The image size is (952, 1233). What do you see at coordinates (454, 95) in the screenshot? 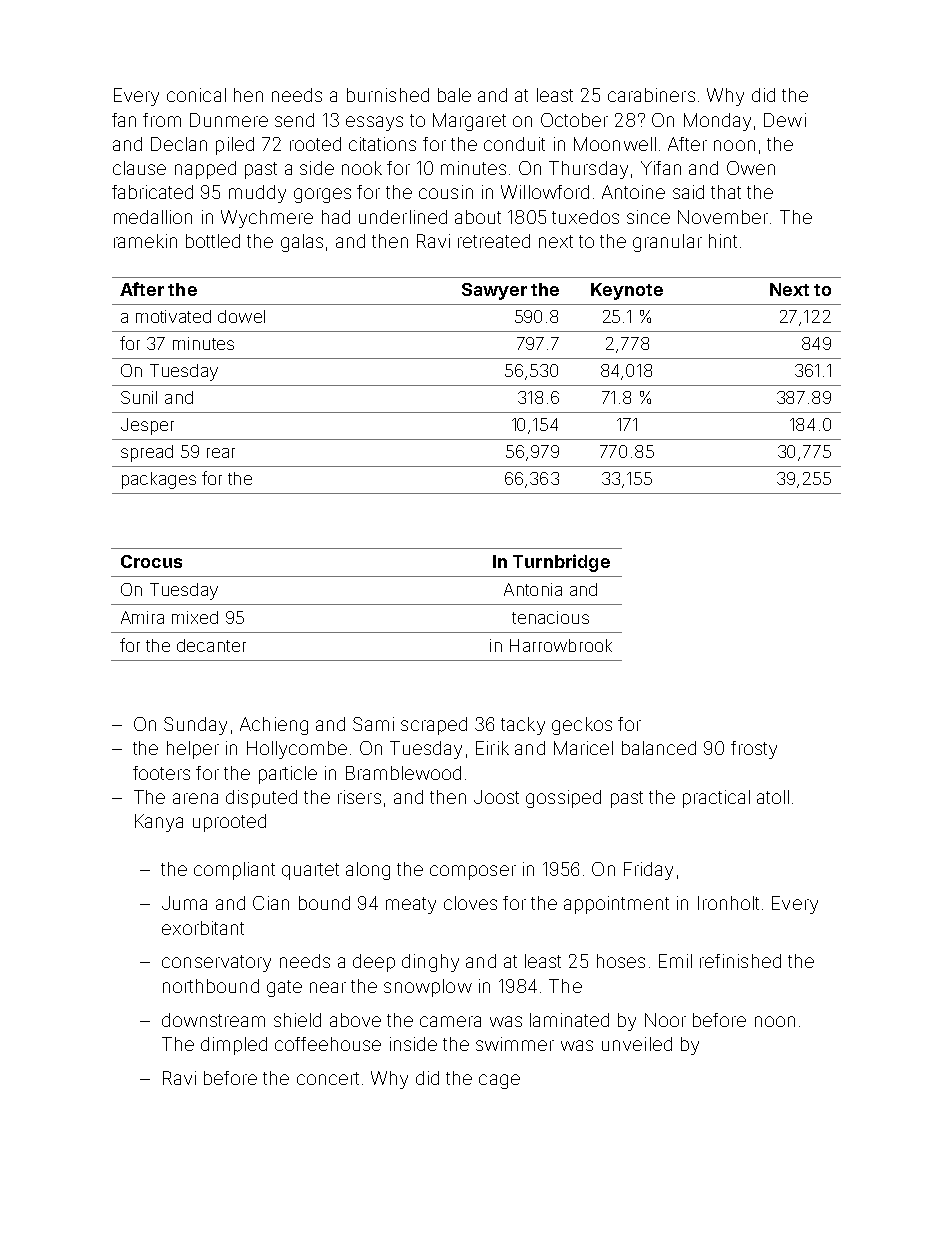
I see `bale` at bounding box center [454, 95].
